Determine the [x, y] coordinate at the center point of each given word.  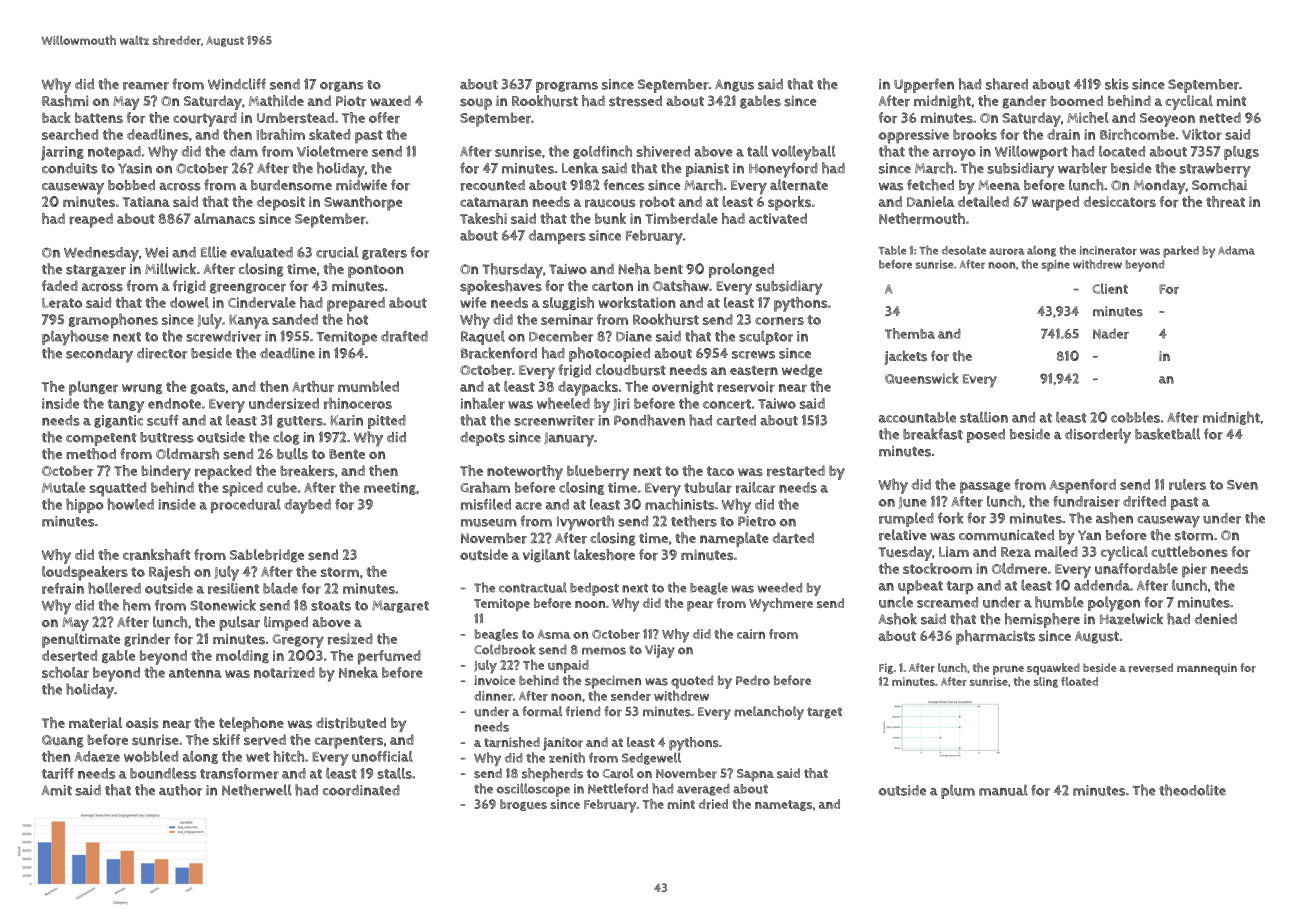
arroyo [954, 155]
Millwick [170, 269]
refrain [63, 588]
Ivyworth [585, 523]
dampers [557, 237]
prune [1008, 670]
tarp [960, 587]
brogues [523, 805]
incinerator [1108, 250]
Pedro [753, 680]
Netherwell [257, 790]
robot [657, 202]
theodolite [1192, 790]
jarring [62, 153]
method [91, 454]
